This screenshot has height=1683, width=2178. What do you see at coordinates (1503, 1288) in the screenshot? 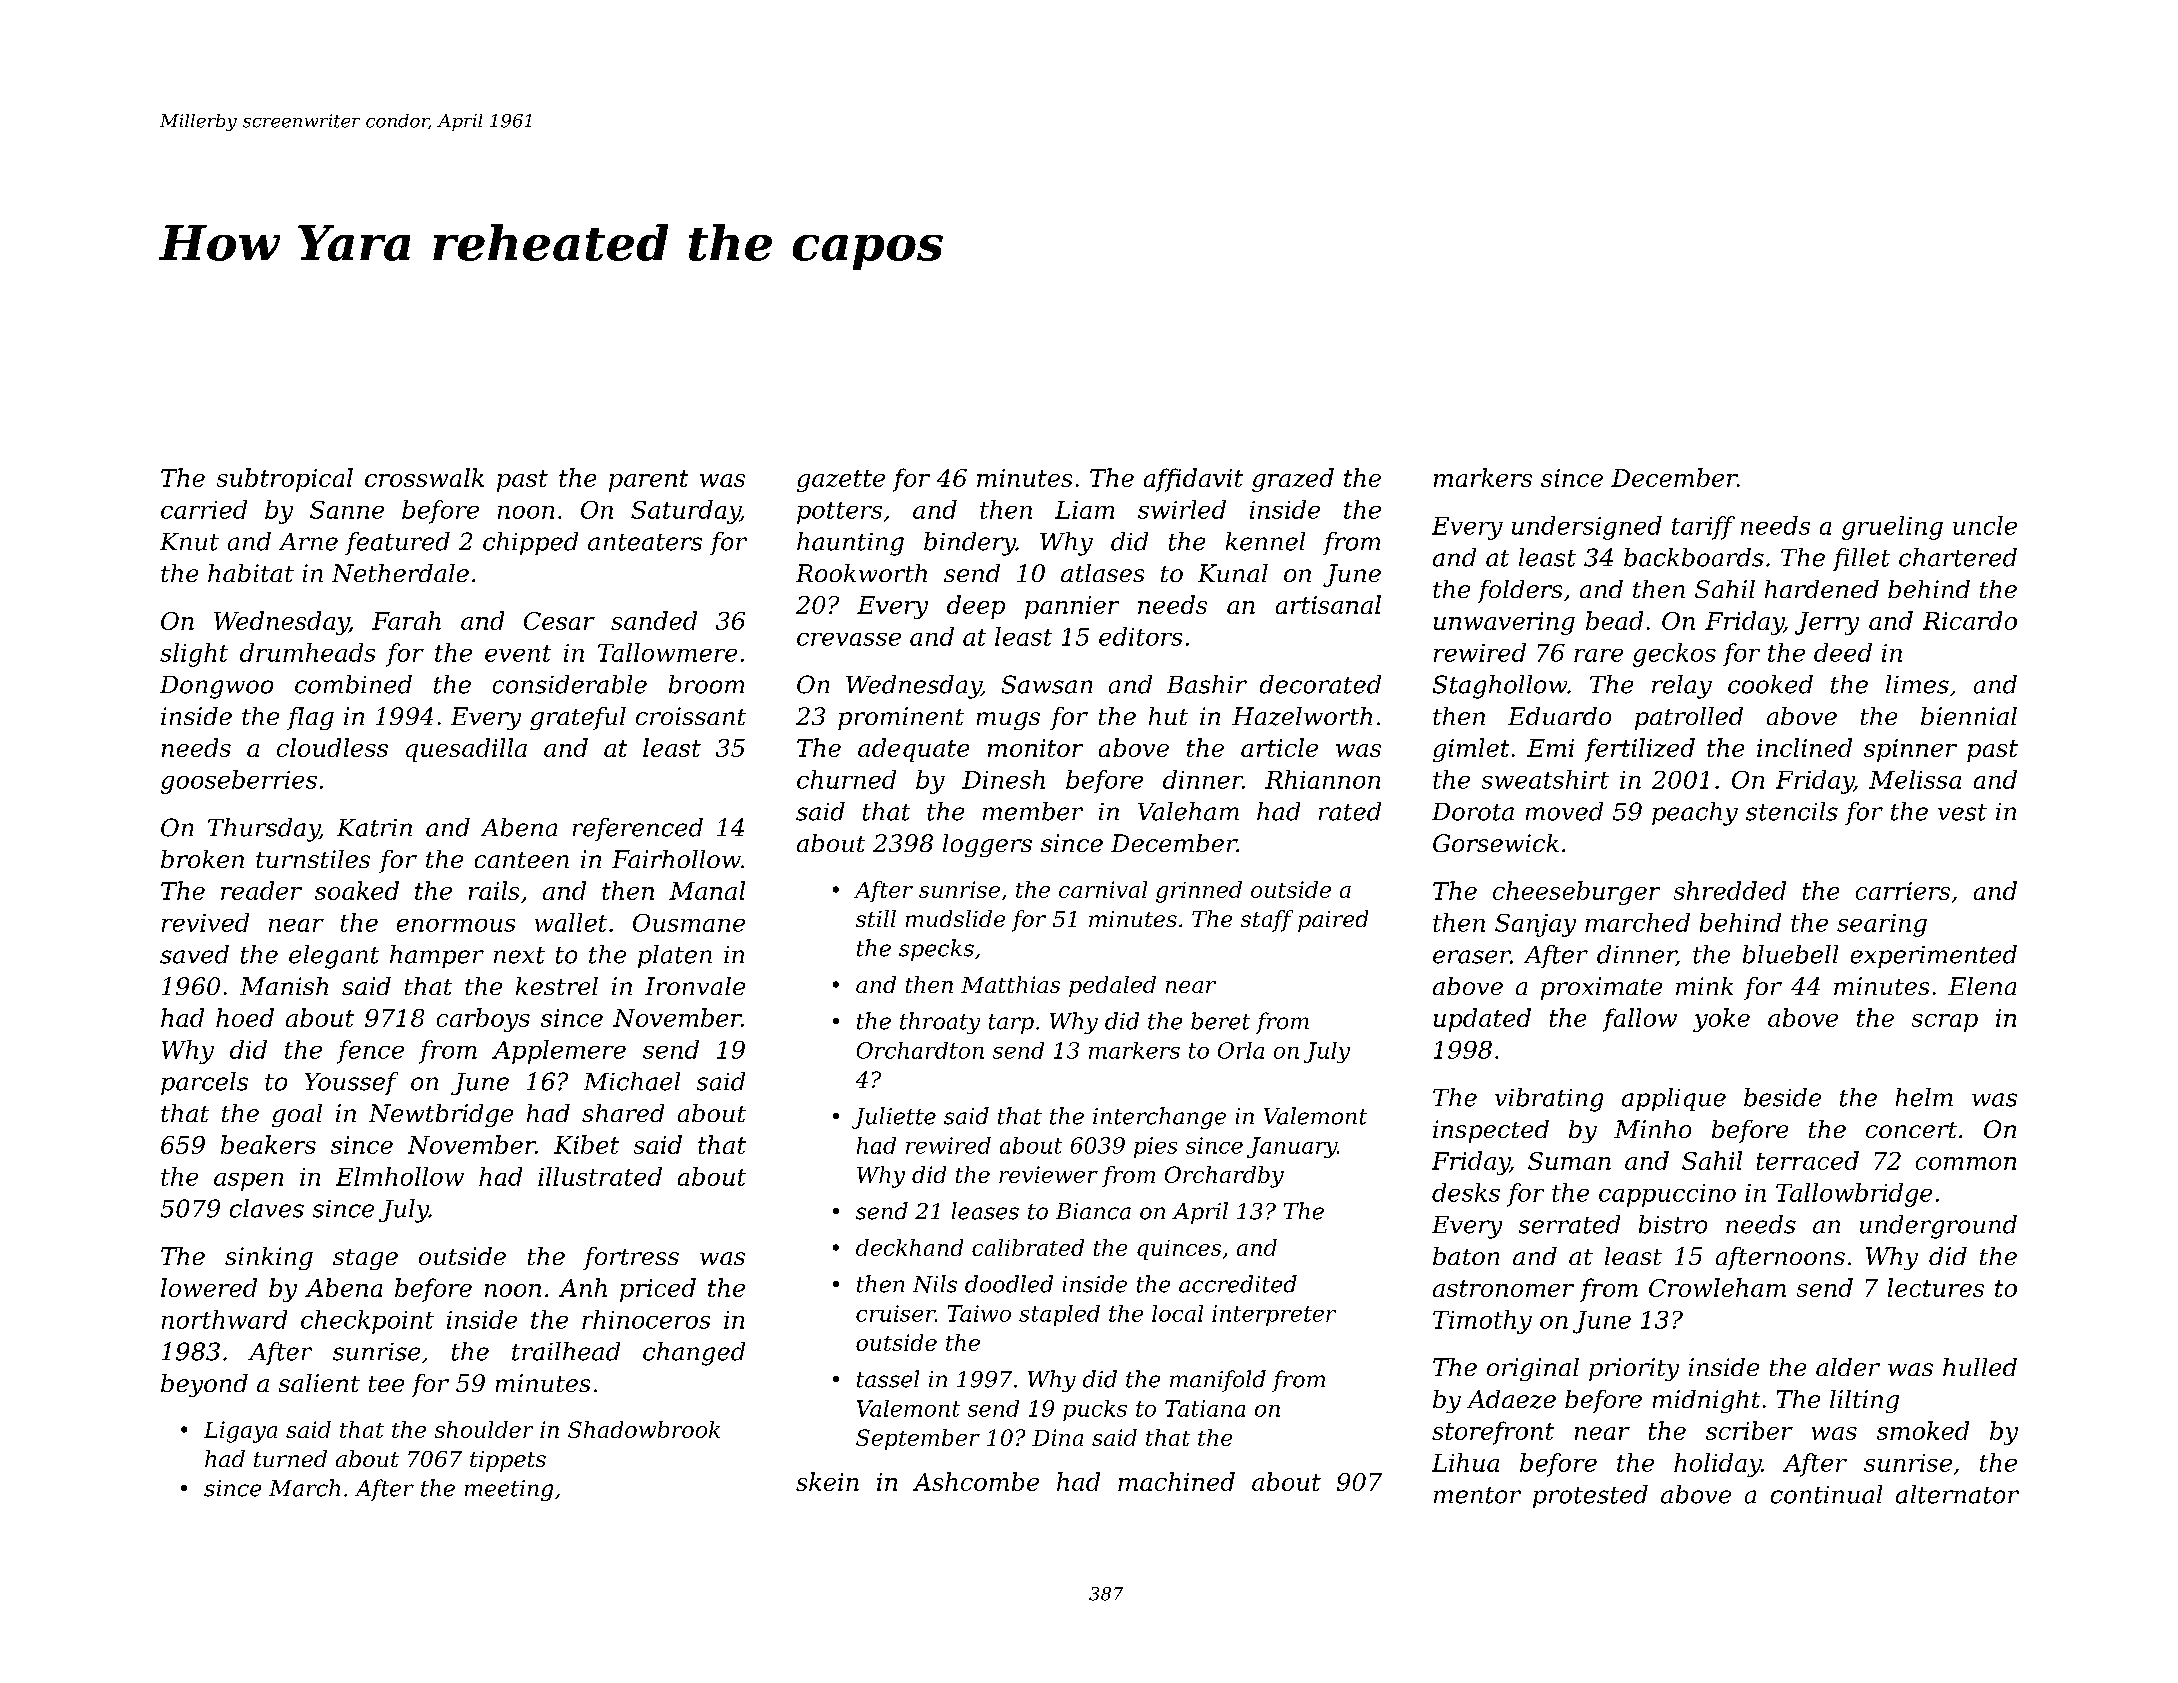
I see `astronomer` at bounding box center [1503, 1288].
